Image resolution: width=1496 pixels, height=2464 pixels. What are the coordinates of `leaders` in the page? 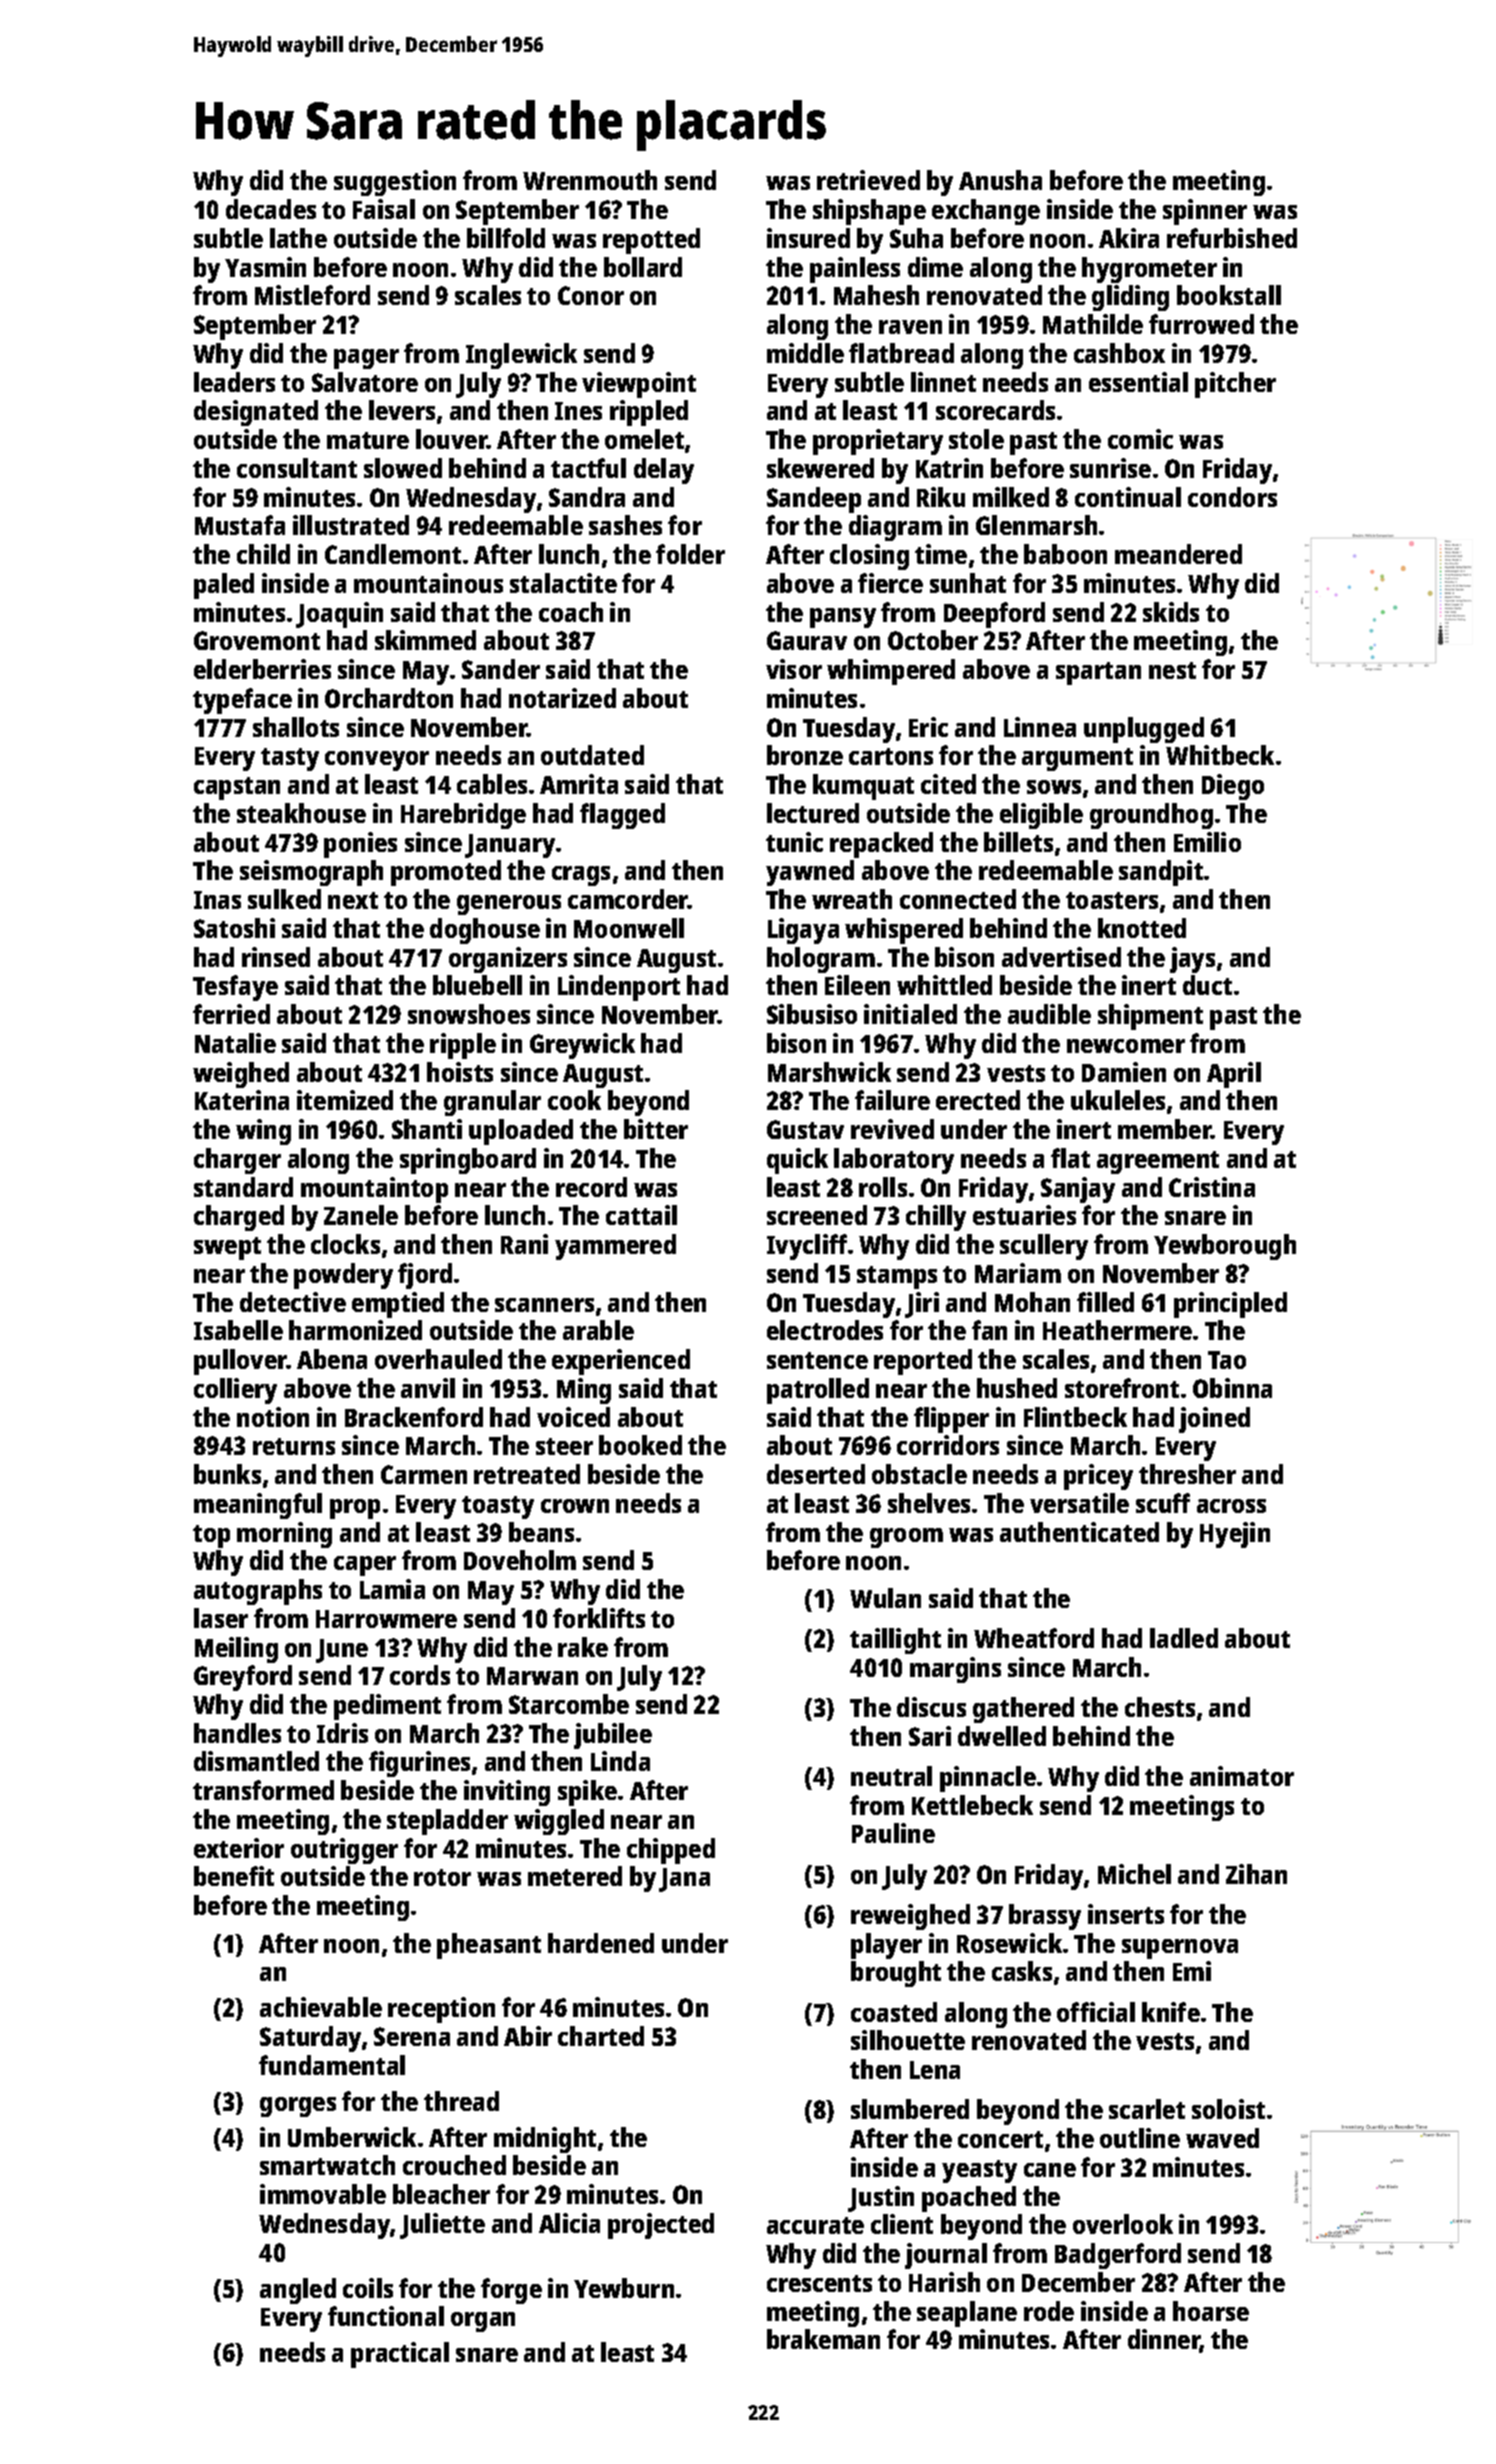 It's located at (234, 382).
